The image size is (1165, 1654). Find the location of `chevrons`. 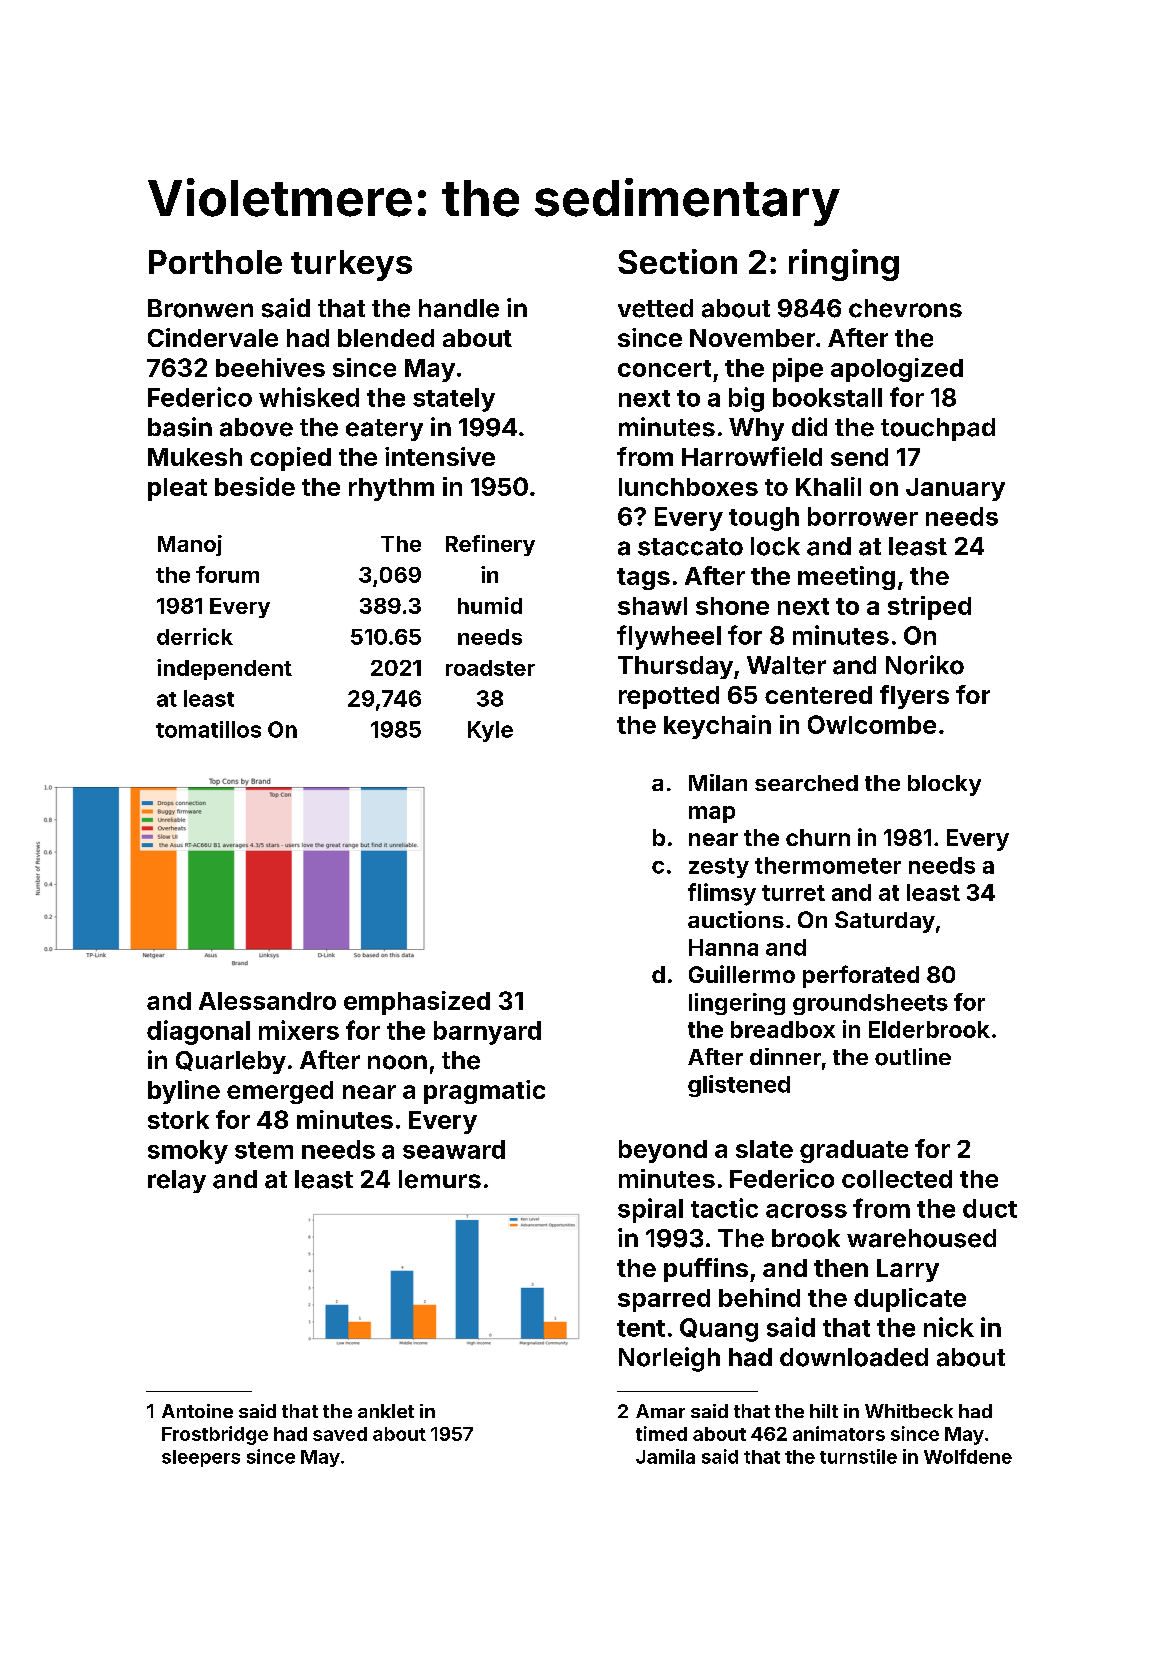

chevrons is located at coordinates (905, 308).
